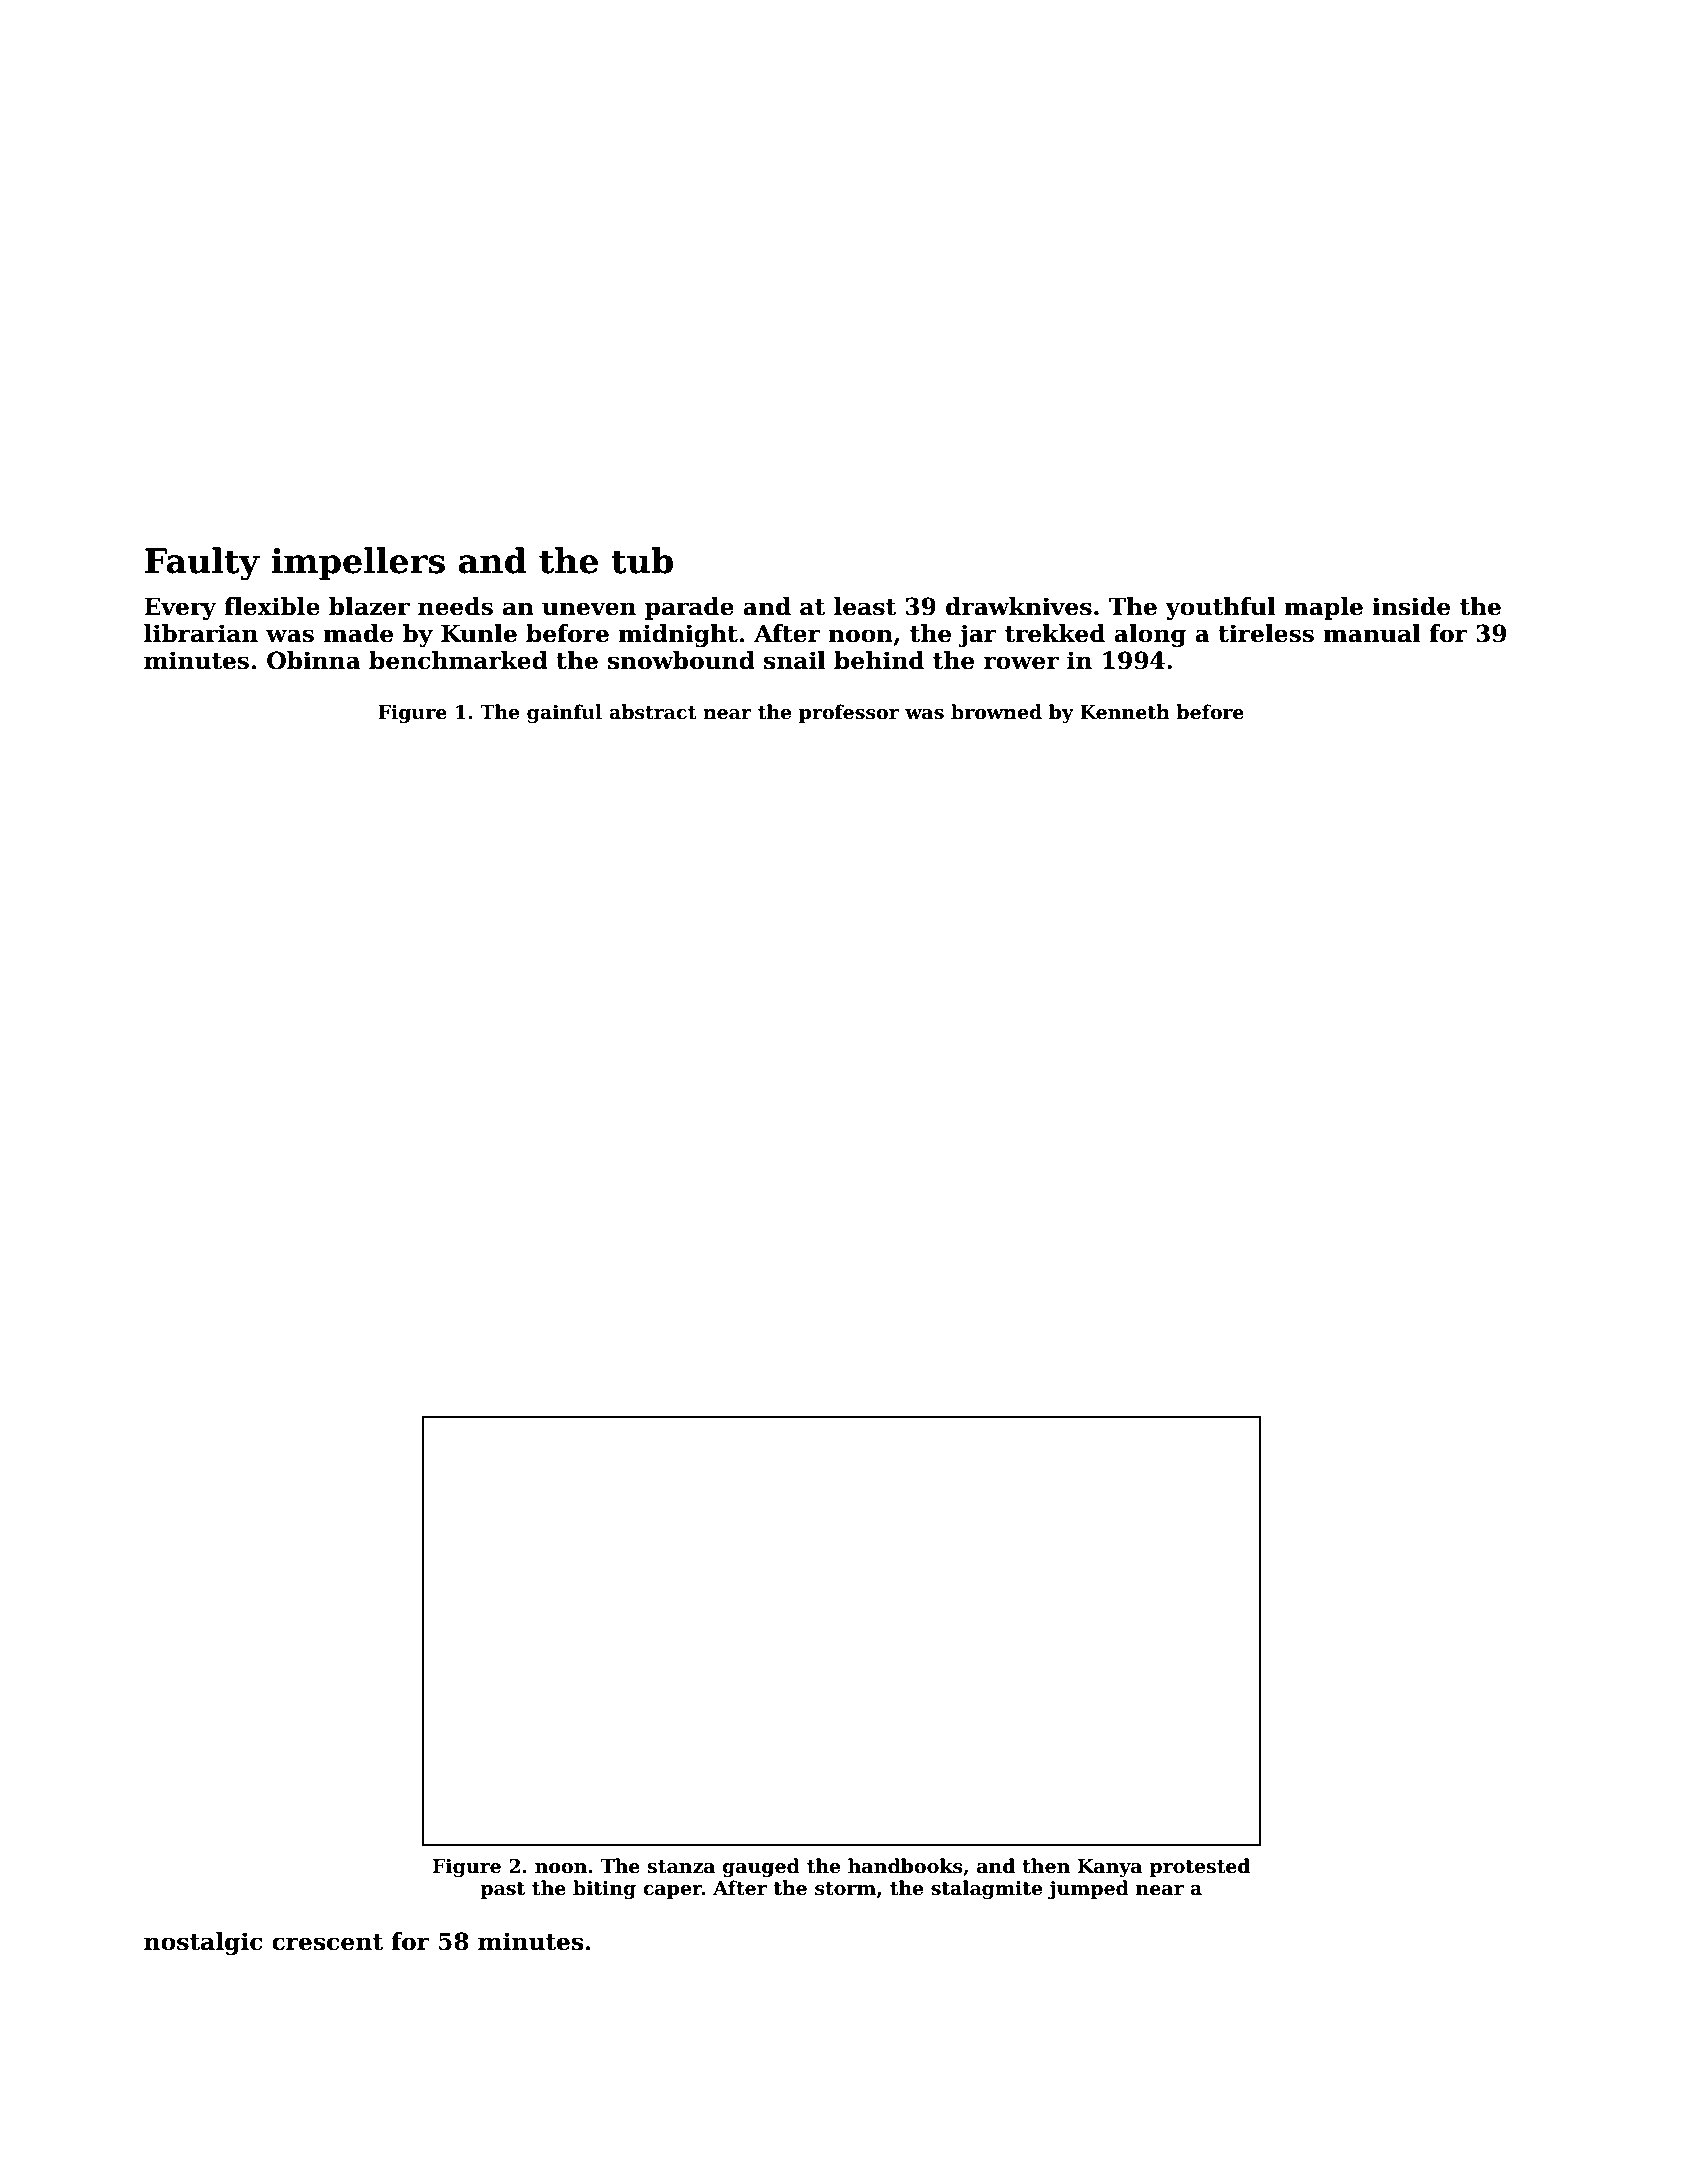 This document has width=1683, height=2178. Describe the element at coordinates (564, 713) in the document. I see `gainful` at that location.
